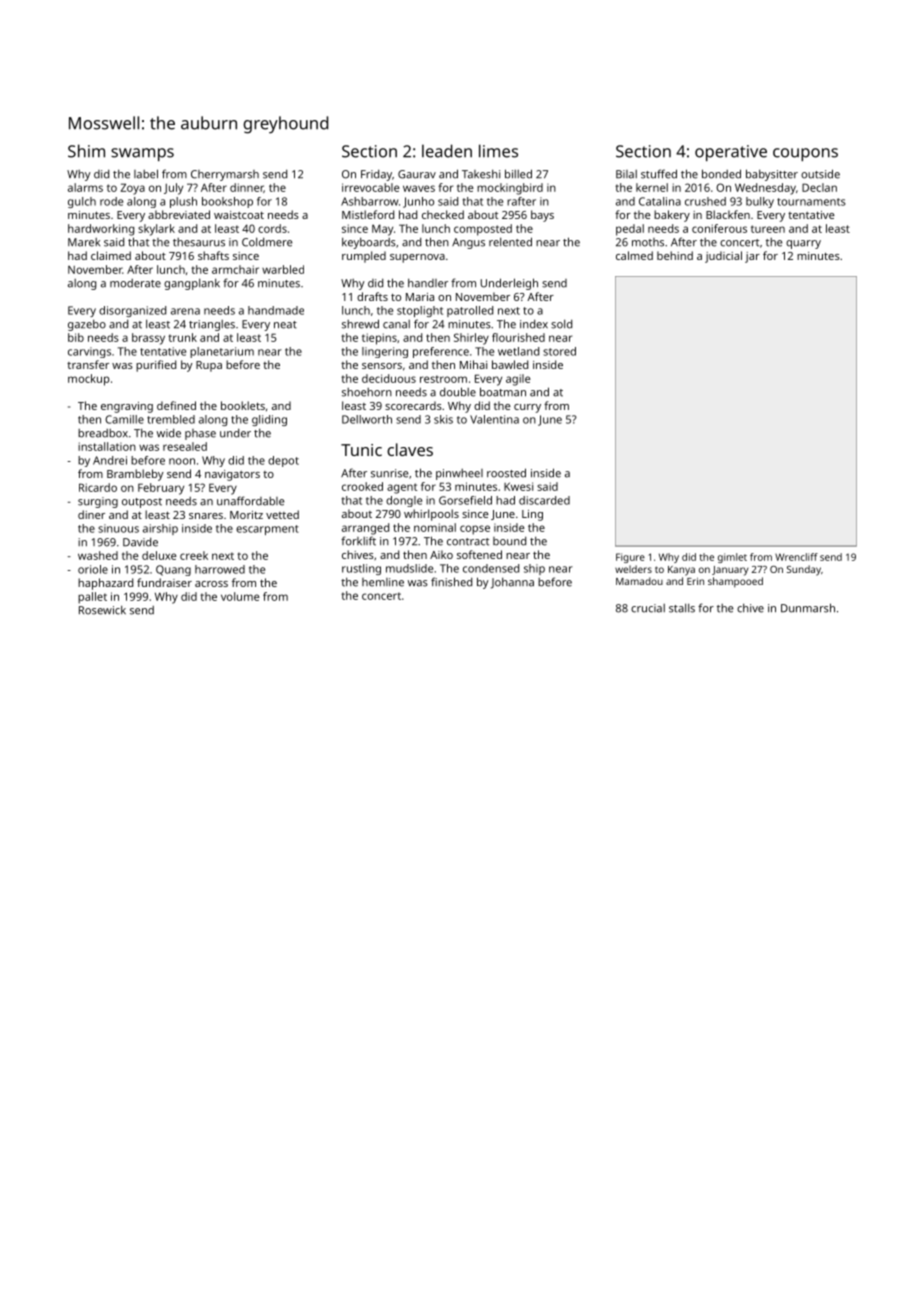 The width and height of the page is (924, 1308). What do you see at coordinates (379, 339) in the page?
I see `tiepins` at bounding box center [379, 339].
